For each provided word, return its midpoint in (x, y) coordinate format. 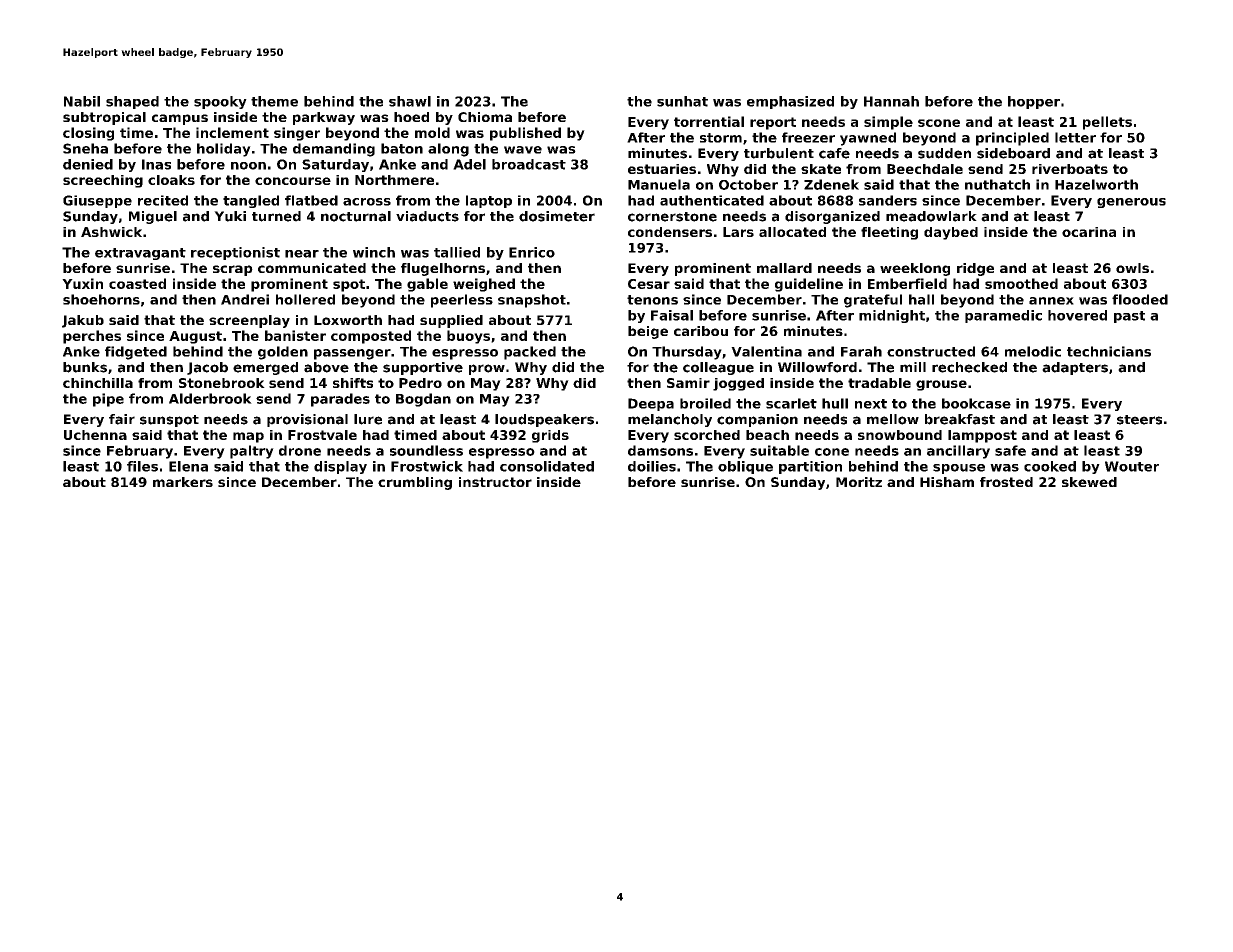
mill (913, 367)
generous (1131, 203)
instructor (495, 482)
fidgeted (136, 353)
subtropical (104, 118)
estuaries (662, 169)
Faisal (672, 315)
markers (183, 482)
